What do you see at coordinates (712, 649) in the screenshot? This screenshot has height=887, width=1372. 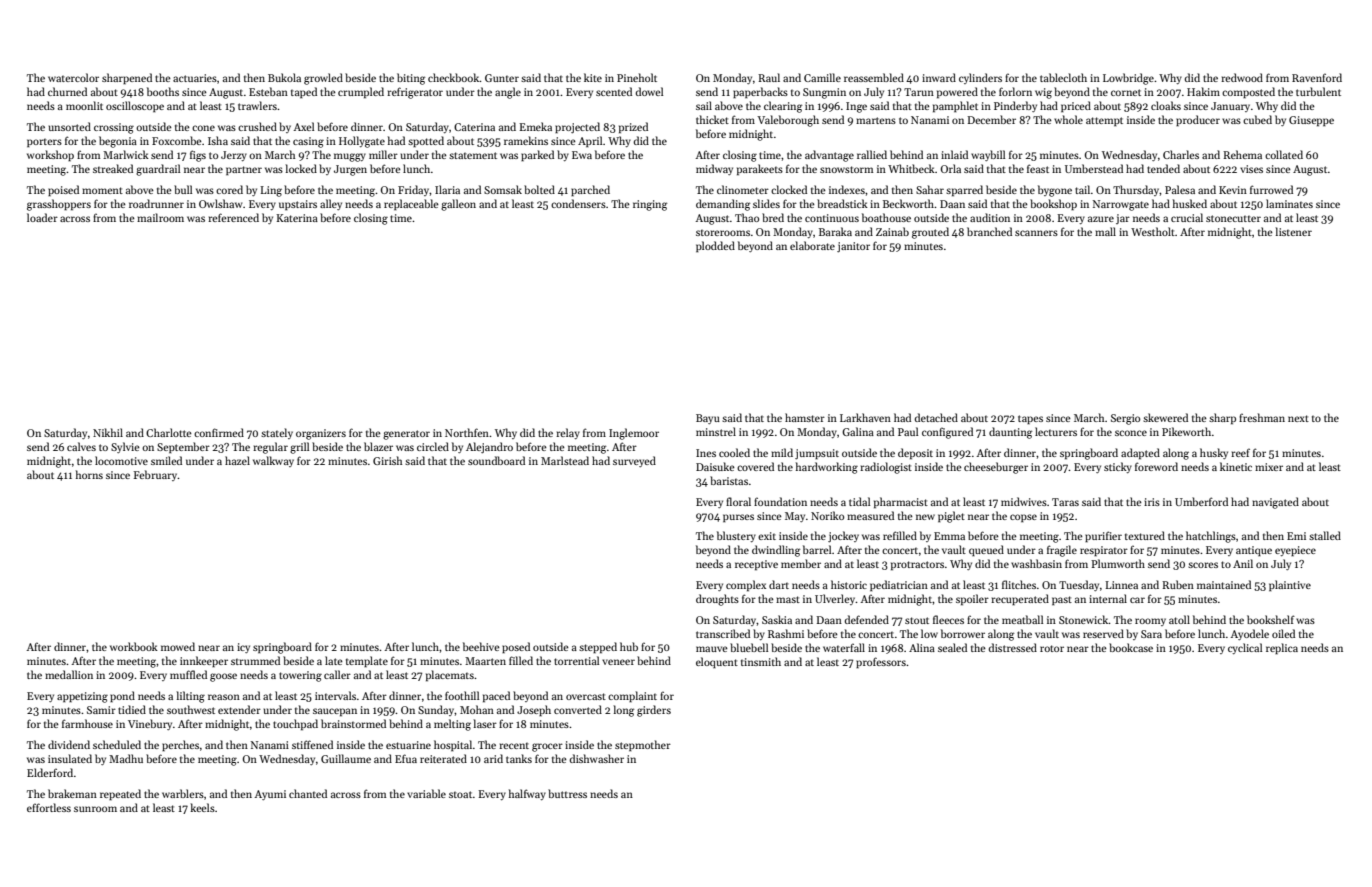 I see `mauve` at bounding box center [712, 649].
